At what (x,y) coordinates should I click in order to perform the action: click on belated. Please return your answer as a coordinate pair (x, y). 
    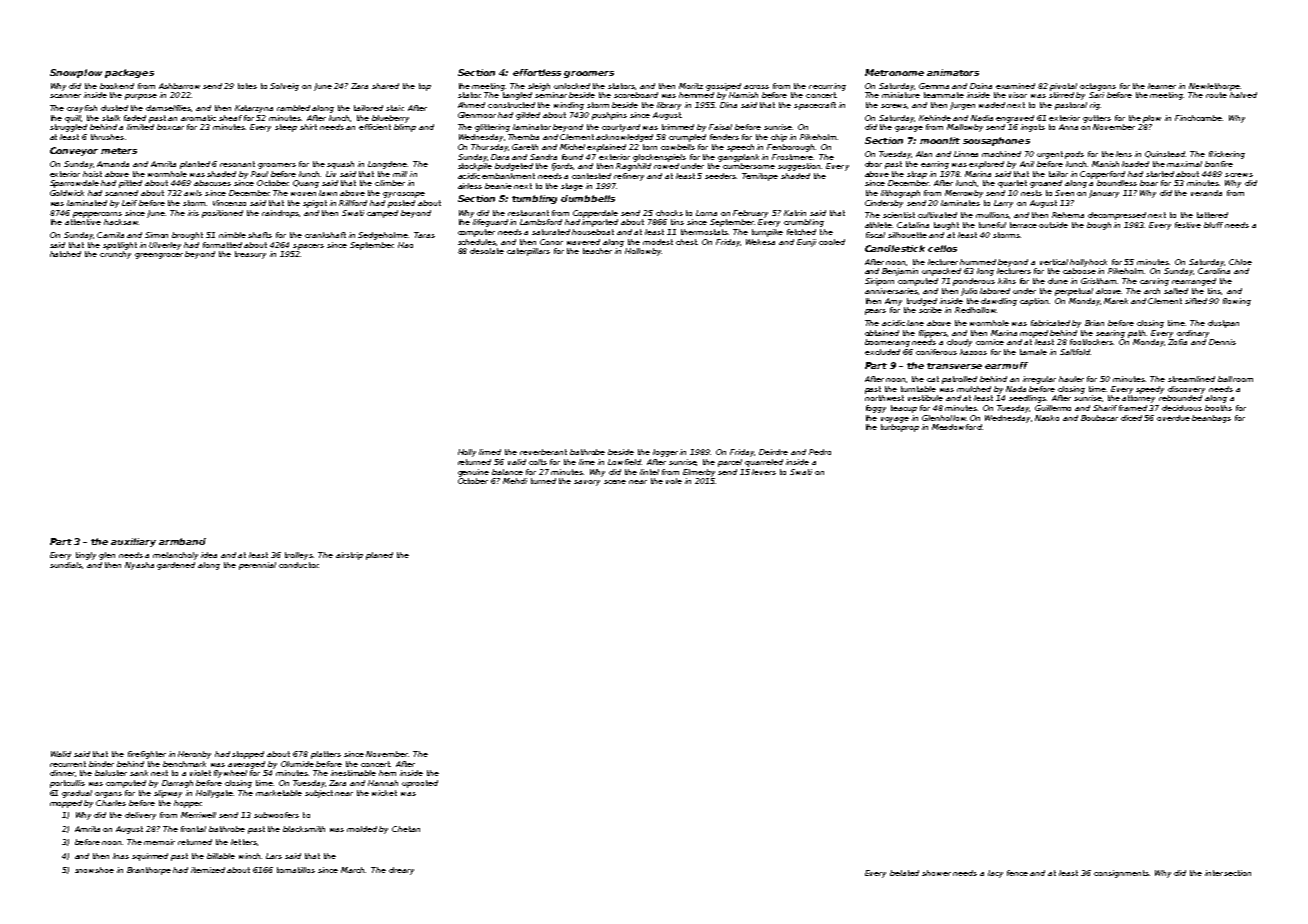
    Looking at the image, I should click on (904, 873).
